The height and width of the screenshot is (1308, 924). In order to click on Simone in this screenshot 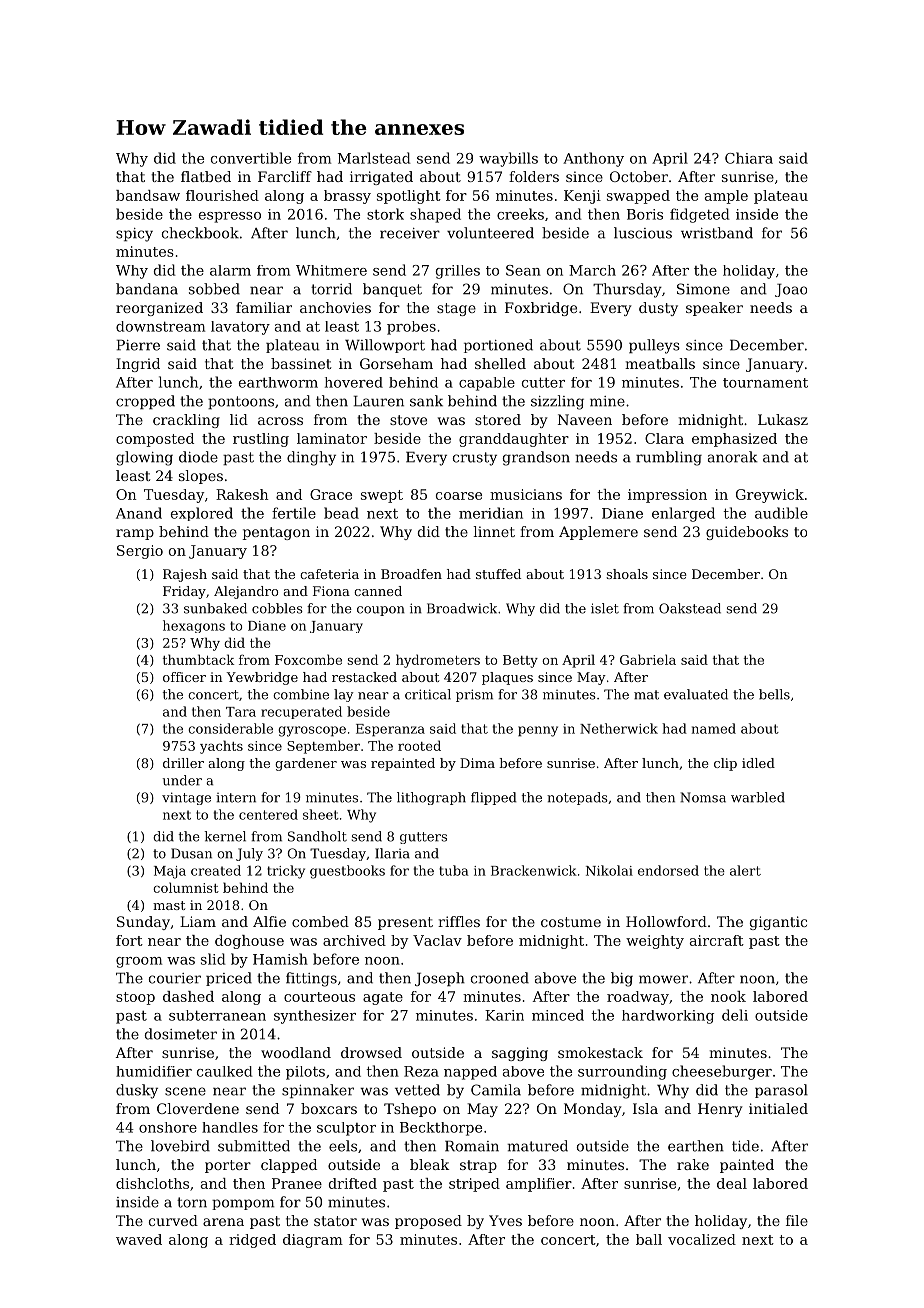, I will do `click(703, 289)`.
